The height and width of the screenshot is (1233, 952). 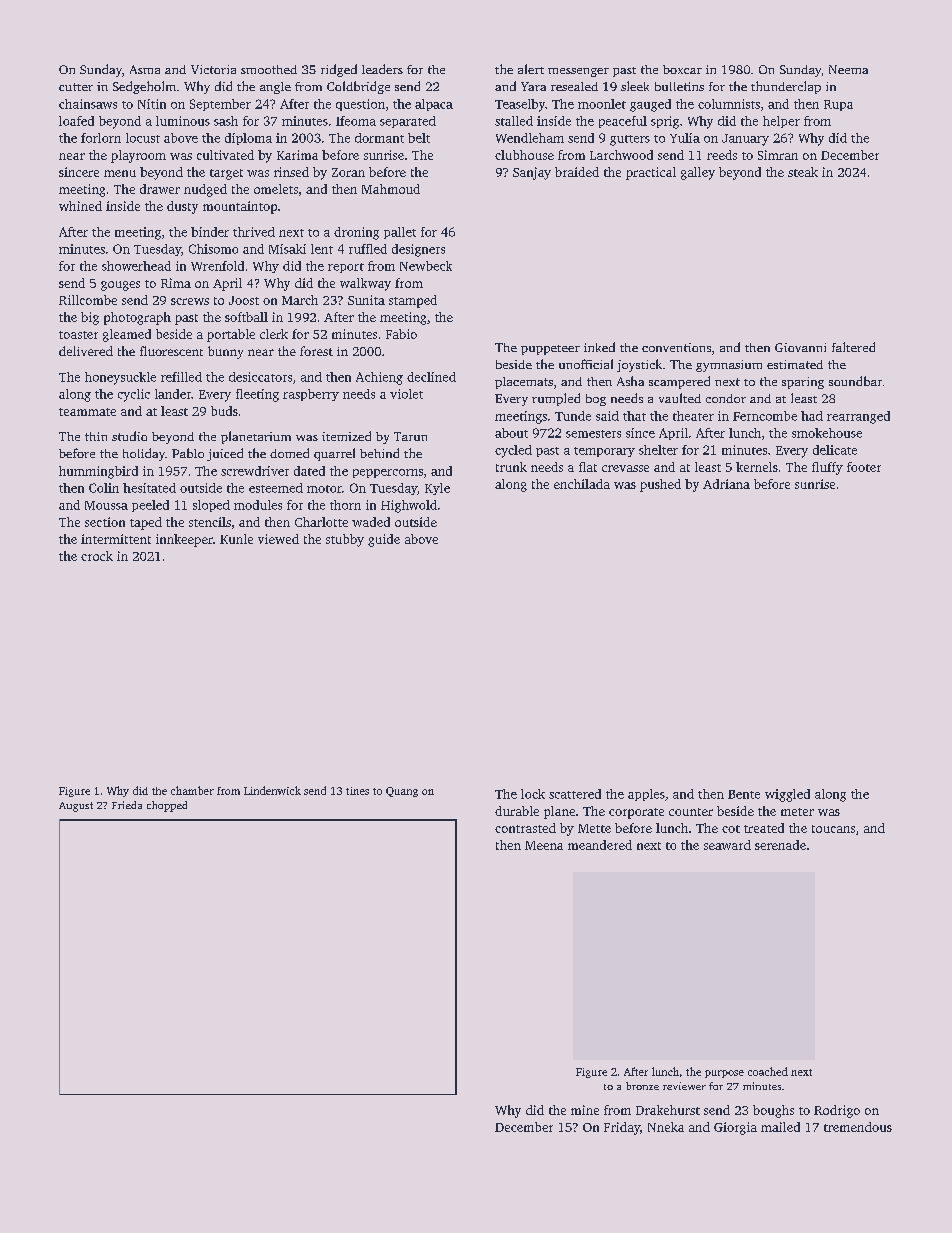 What do you see at coordinates (419, 138) in the screenshot?
I see `belt` at bounding box center [419, 138].
